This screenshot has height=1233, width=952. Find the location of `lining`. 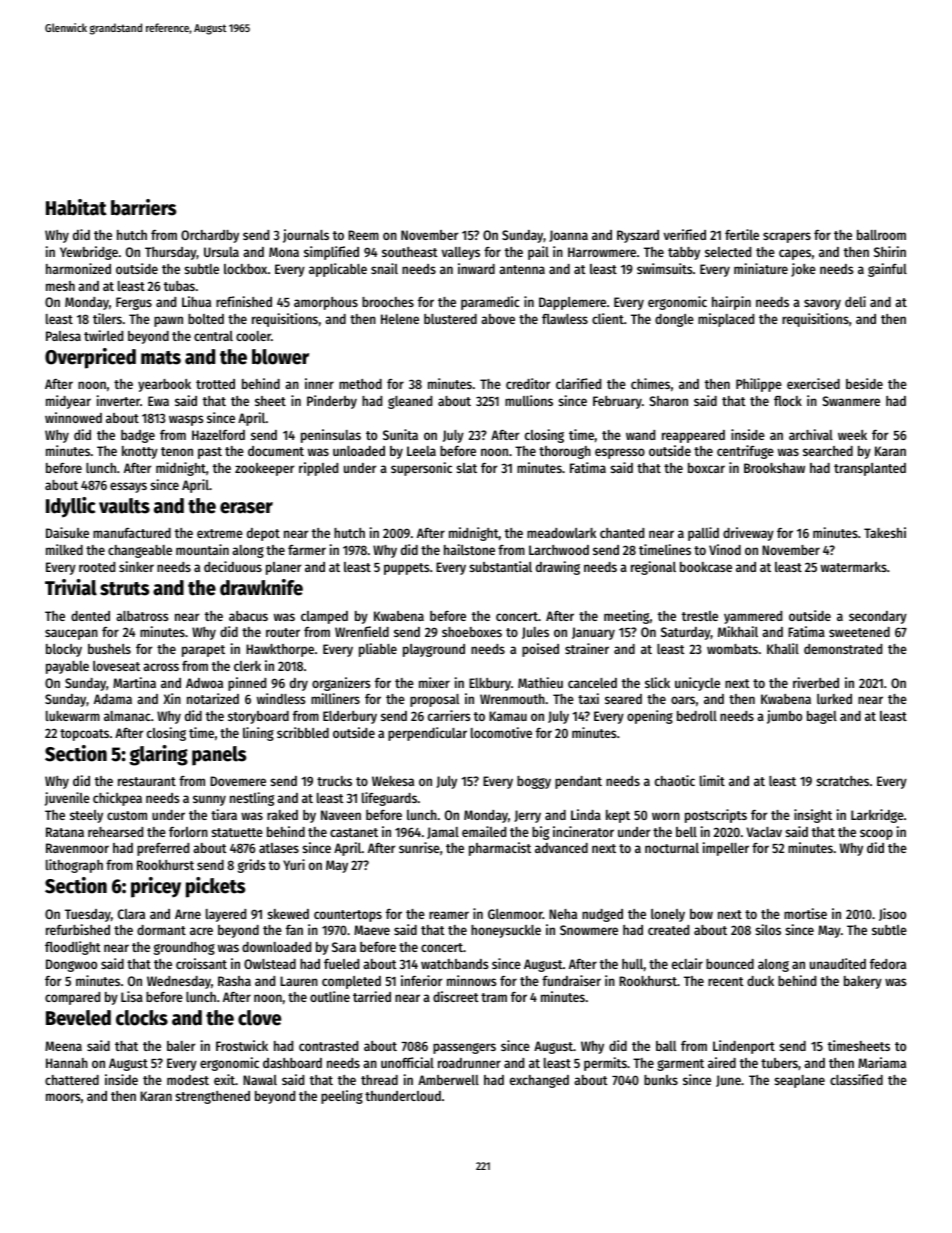

lining is located at coordinates (258, 734).
